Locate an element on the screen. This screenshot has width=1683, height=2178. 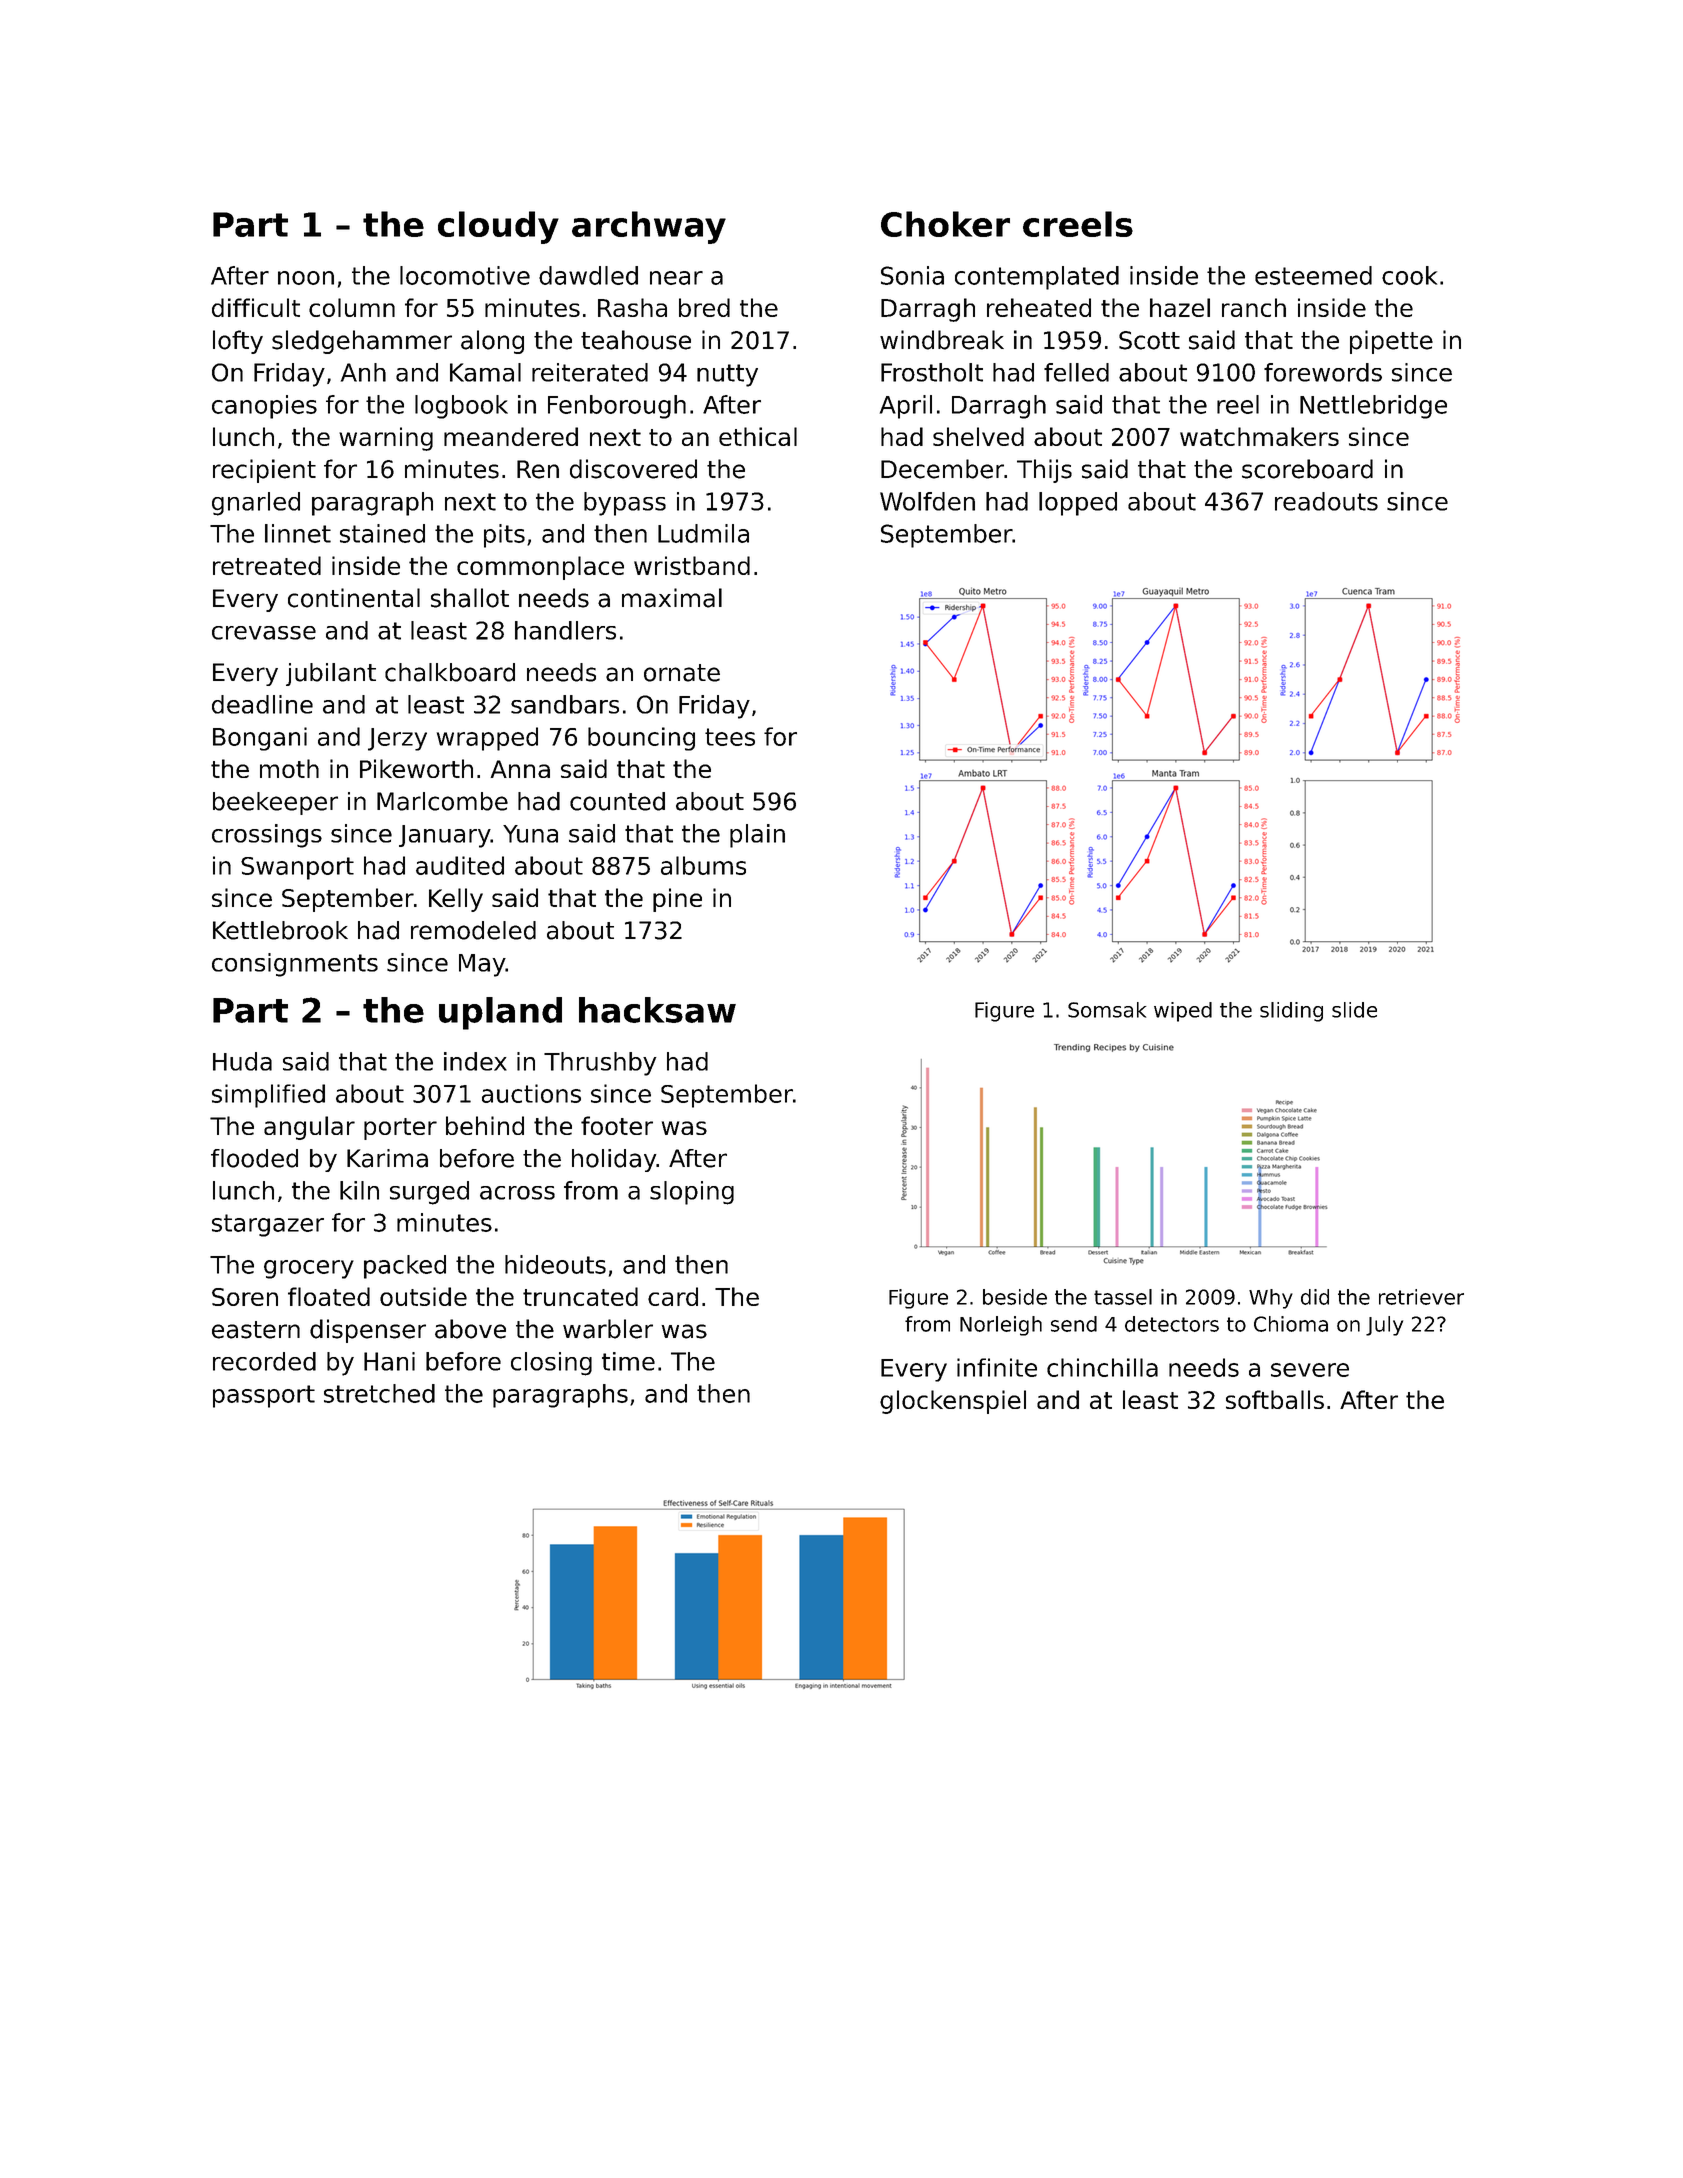
ornate is located at coordinates (682, 673).
